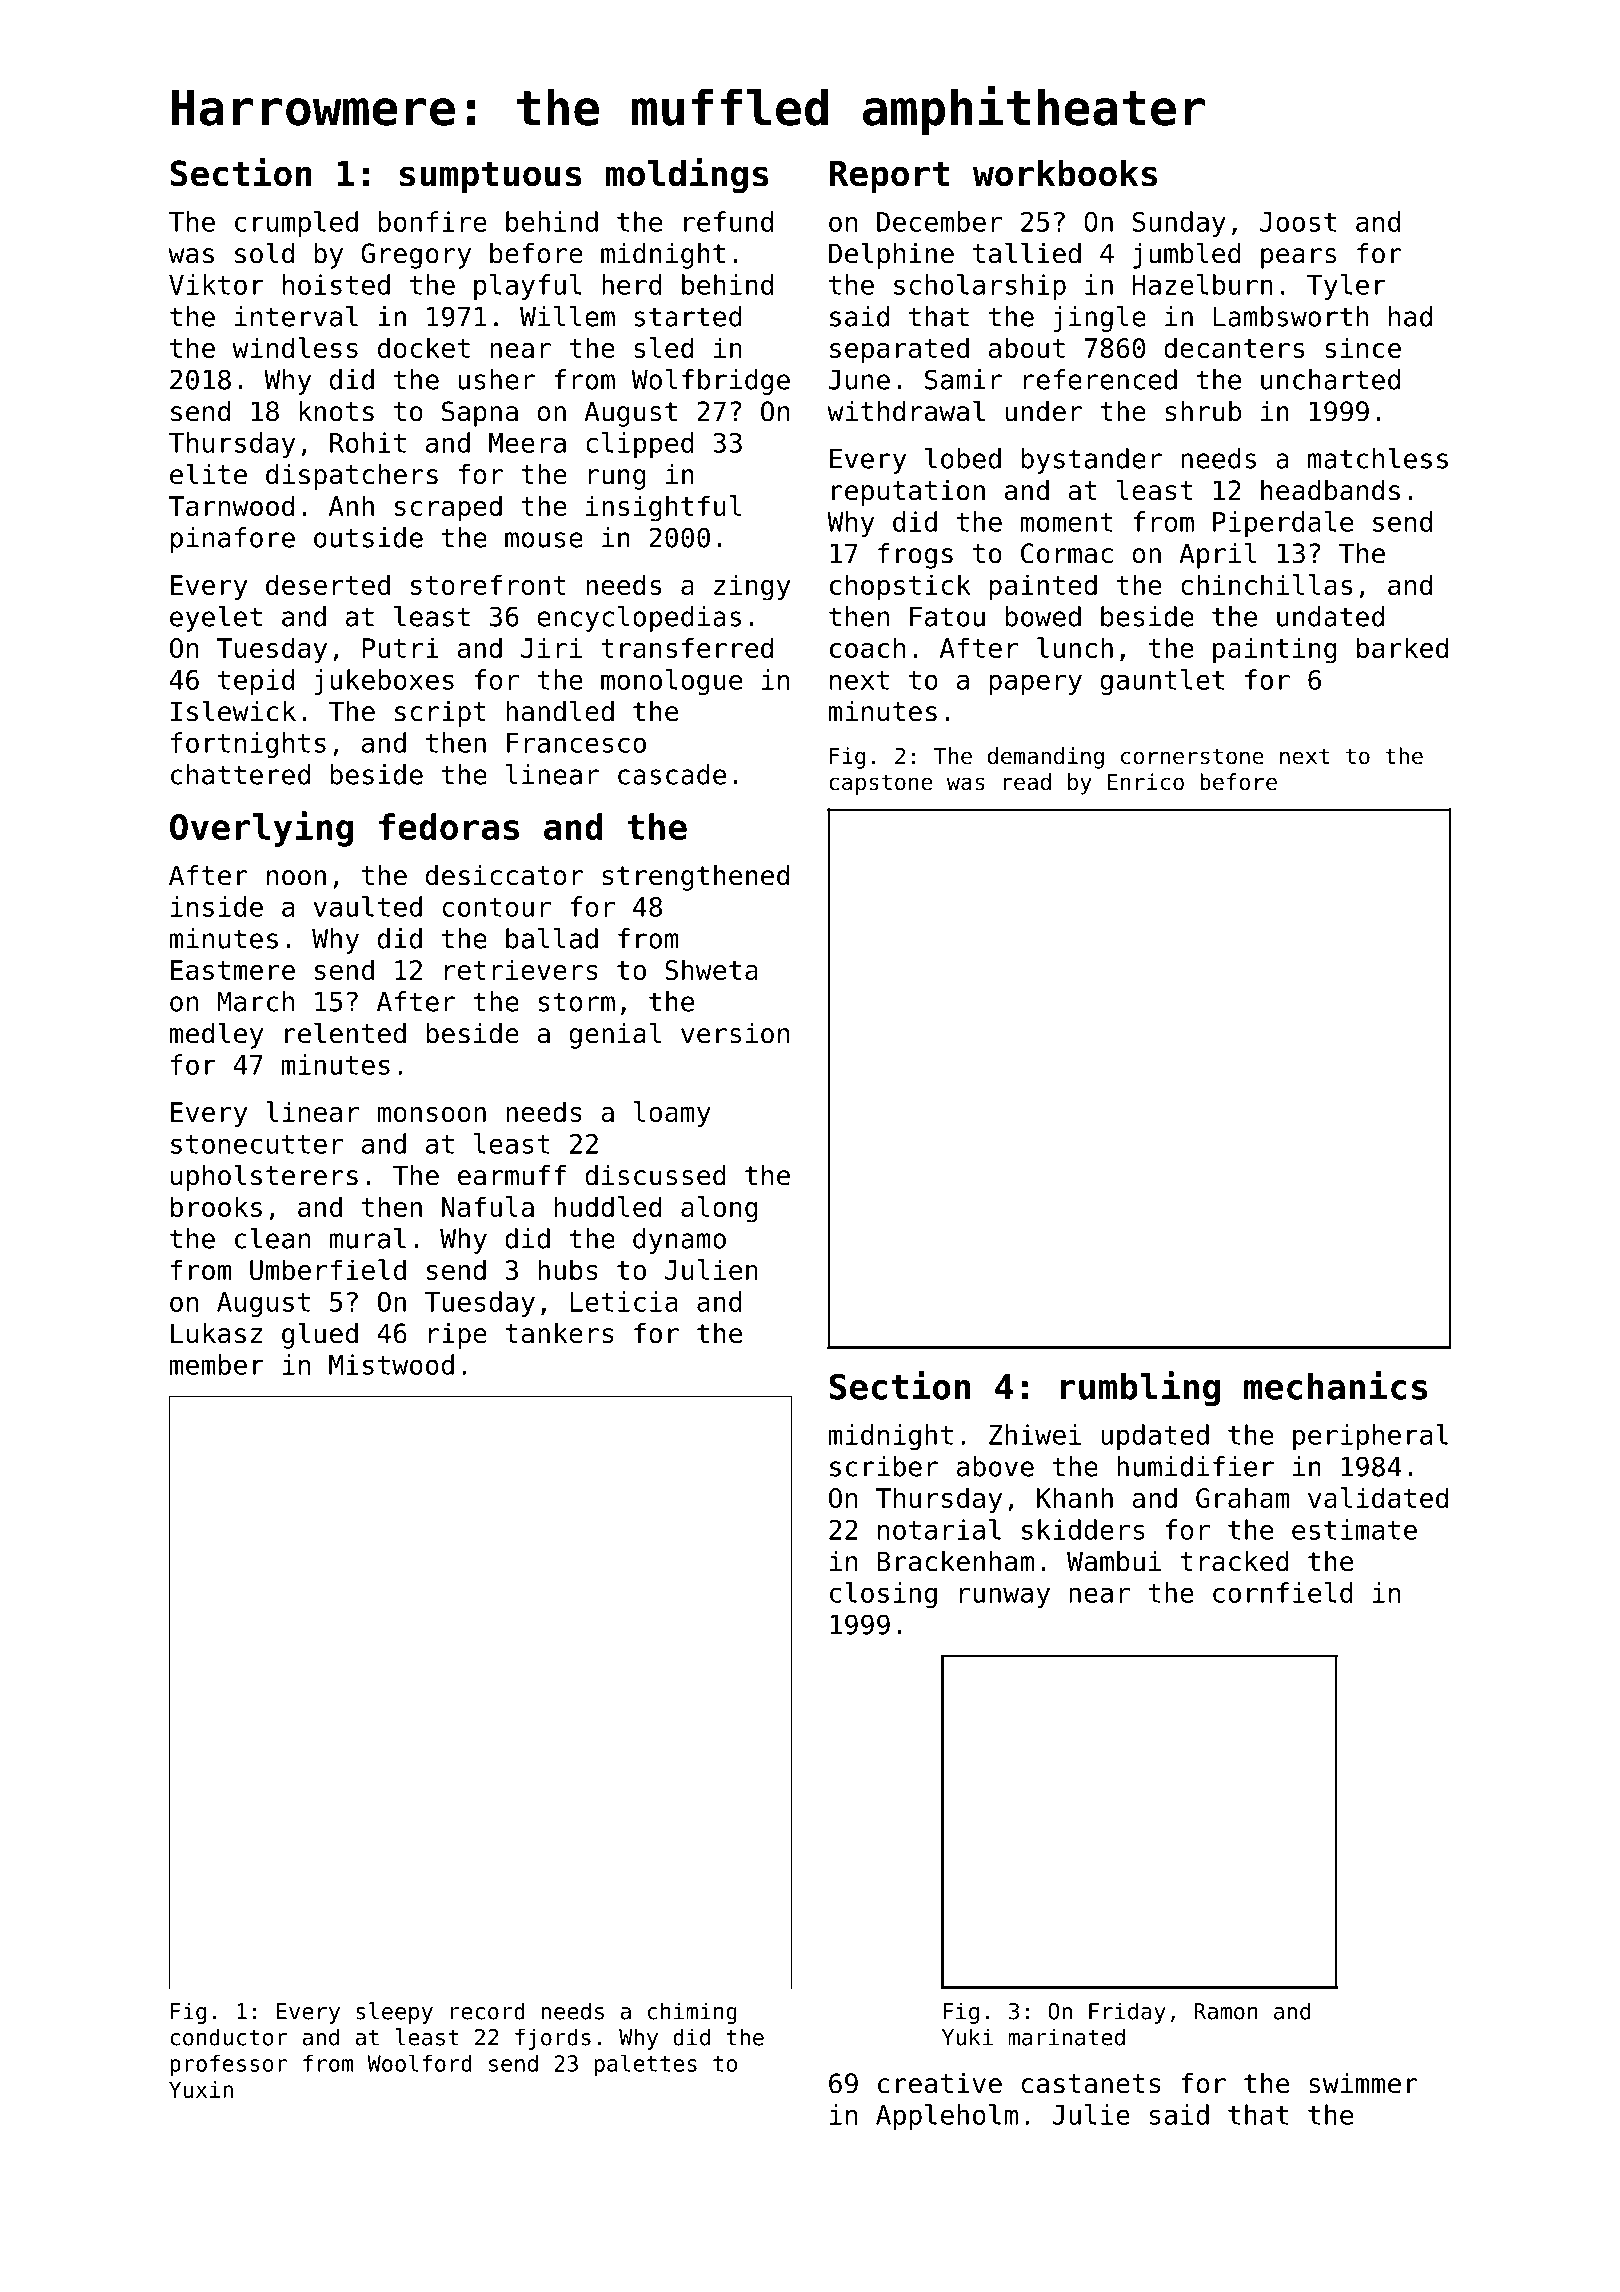  I want to click on glued, so click(320, 1335).
